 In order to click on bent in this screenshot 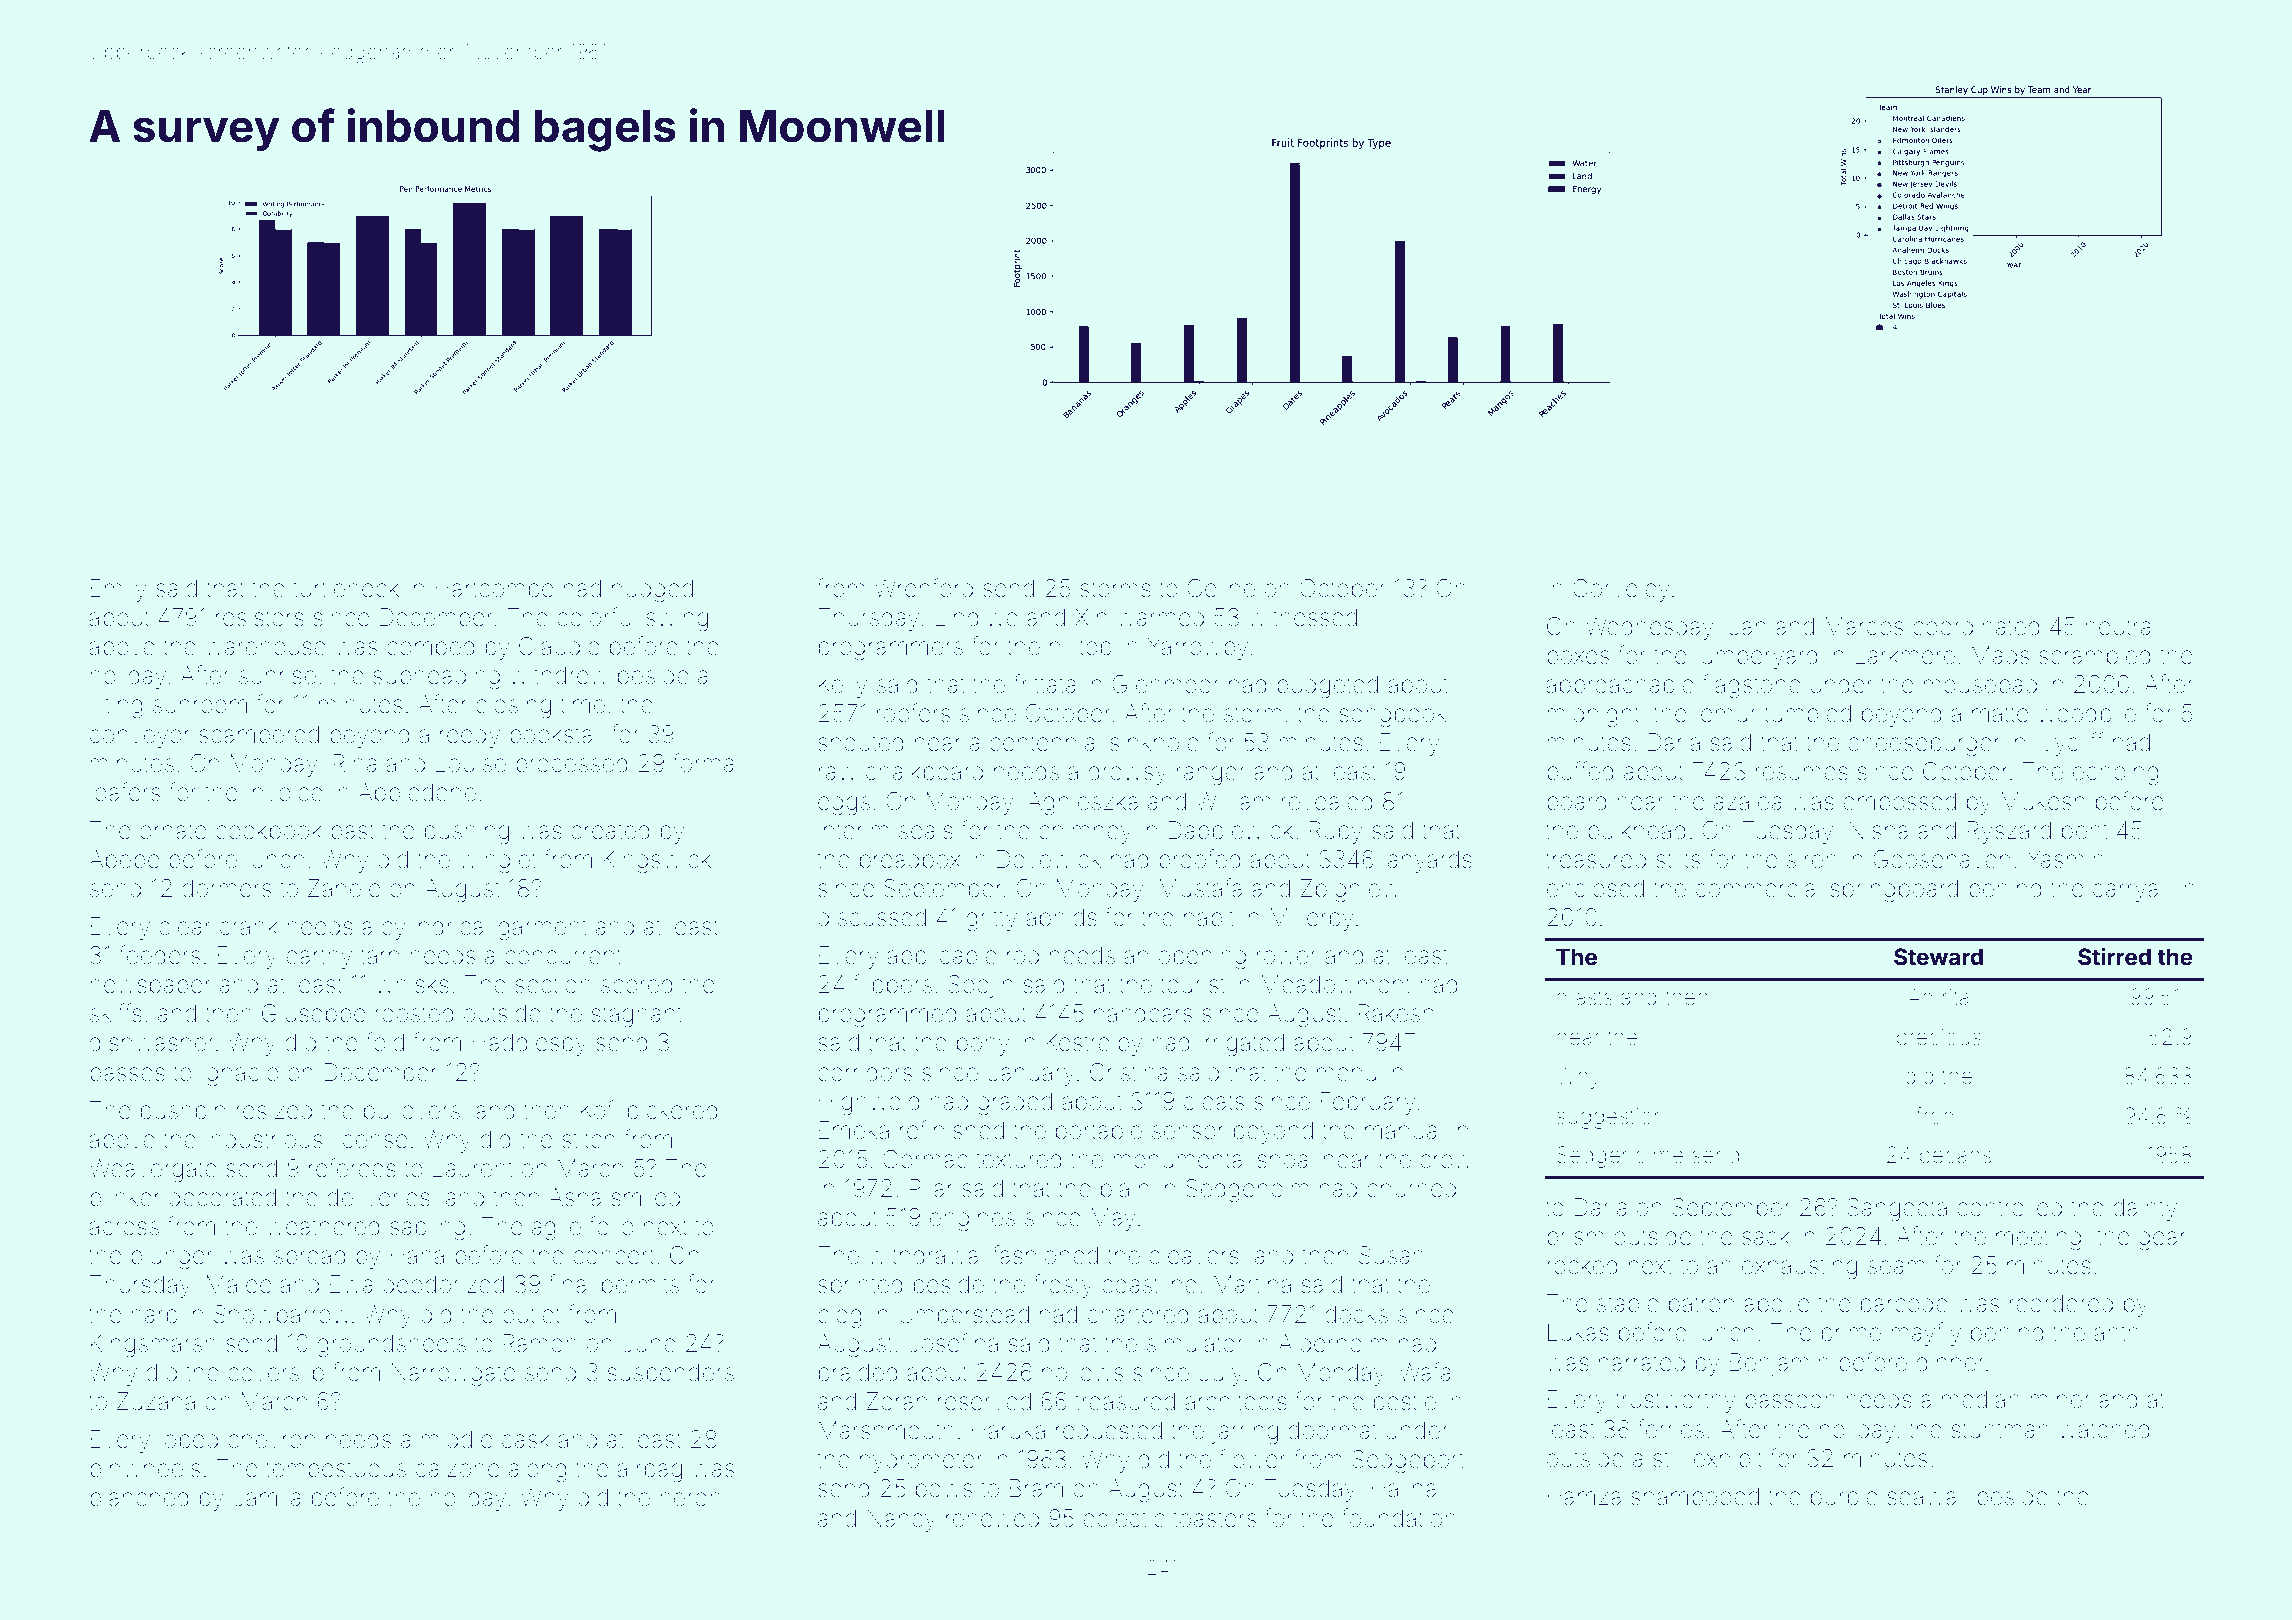, I will do `click(2085, 830)`.
